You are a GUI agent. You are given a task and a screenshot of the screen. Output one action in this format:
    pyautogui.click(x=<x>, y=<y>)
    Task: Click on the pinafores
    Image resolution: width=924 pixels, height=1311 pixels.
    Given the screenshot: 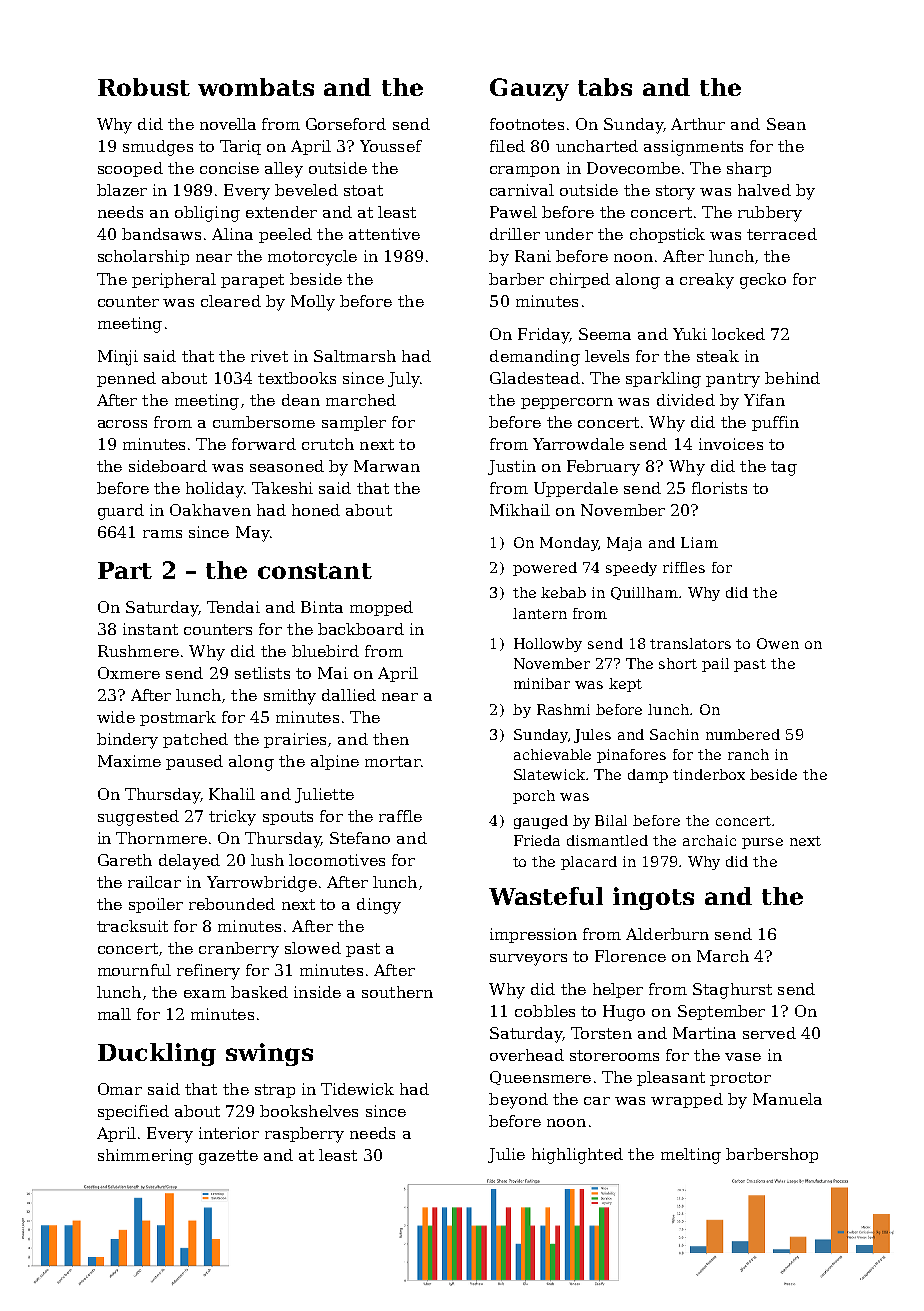 What is the action you would take?
    pyautogui.click(x=631, y=756)
